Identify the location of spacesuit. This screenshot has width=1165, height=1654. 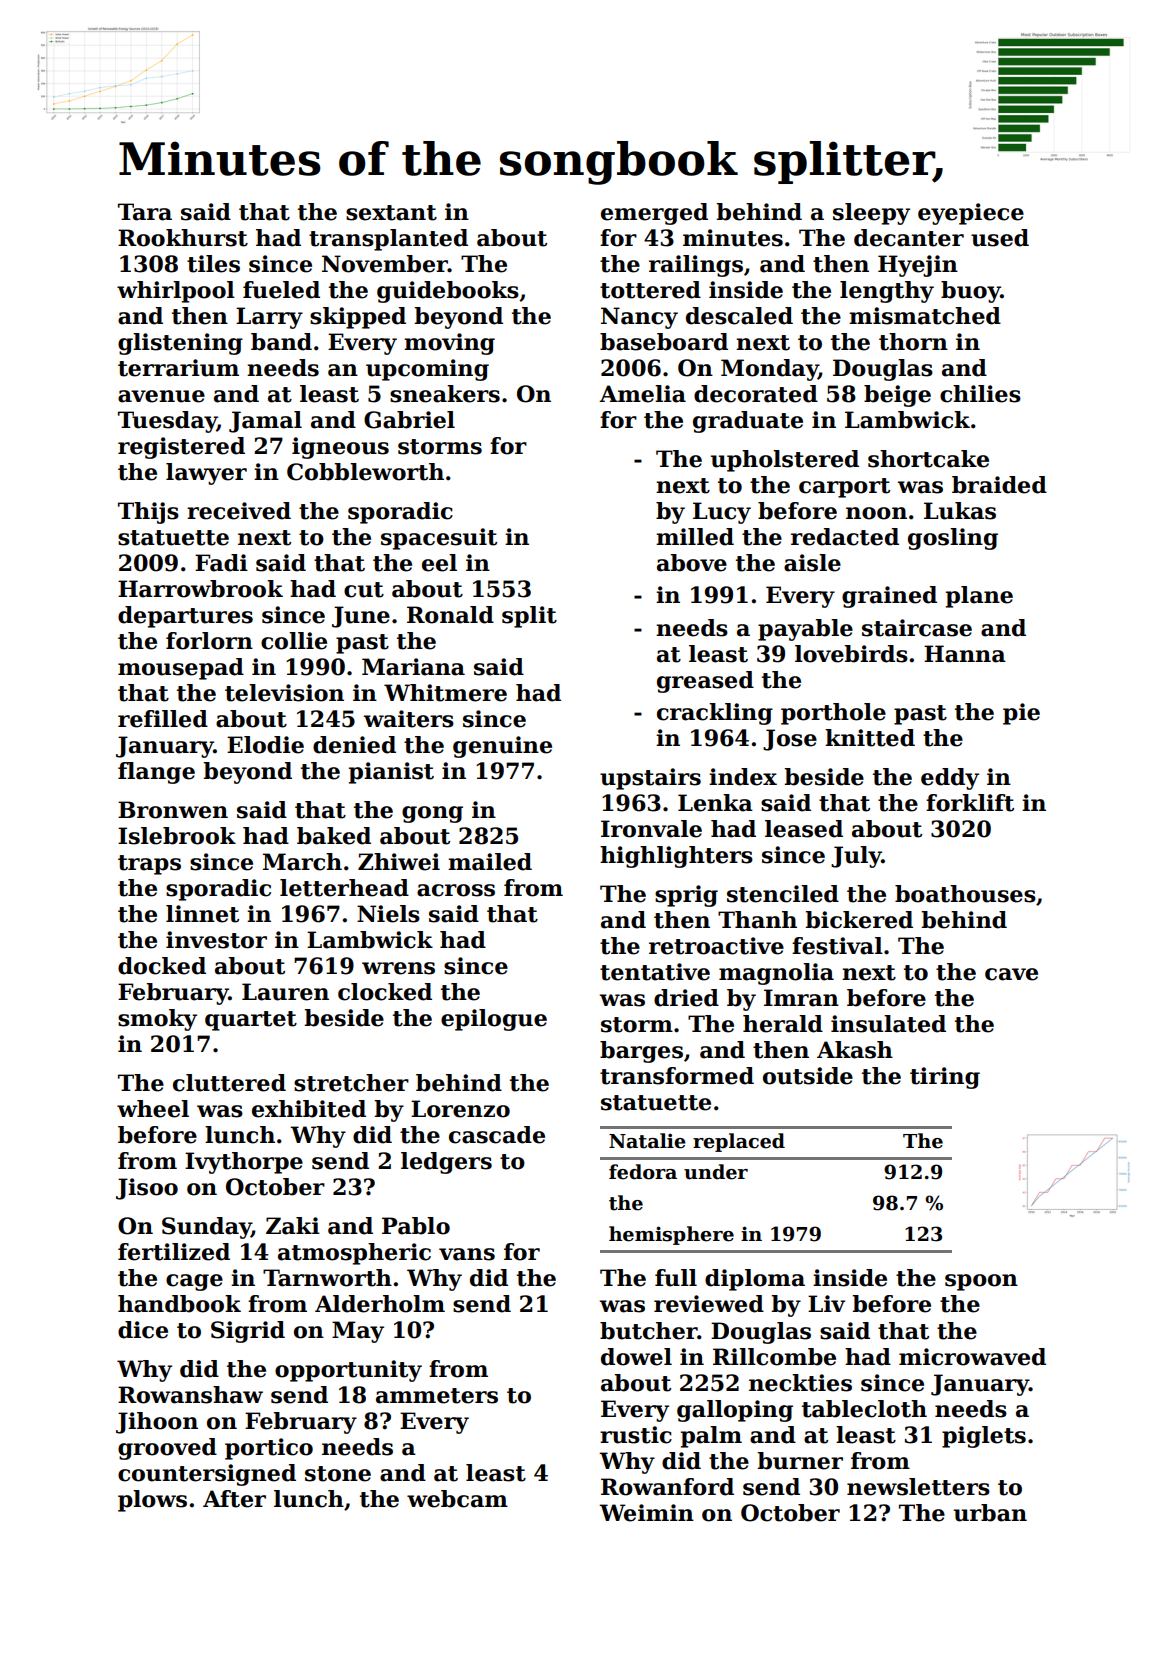
(439, 539).
